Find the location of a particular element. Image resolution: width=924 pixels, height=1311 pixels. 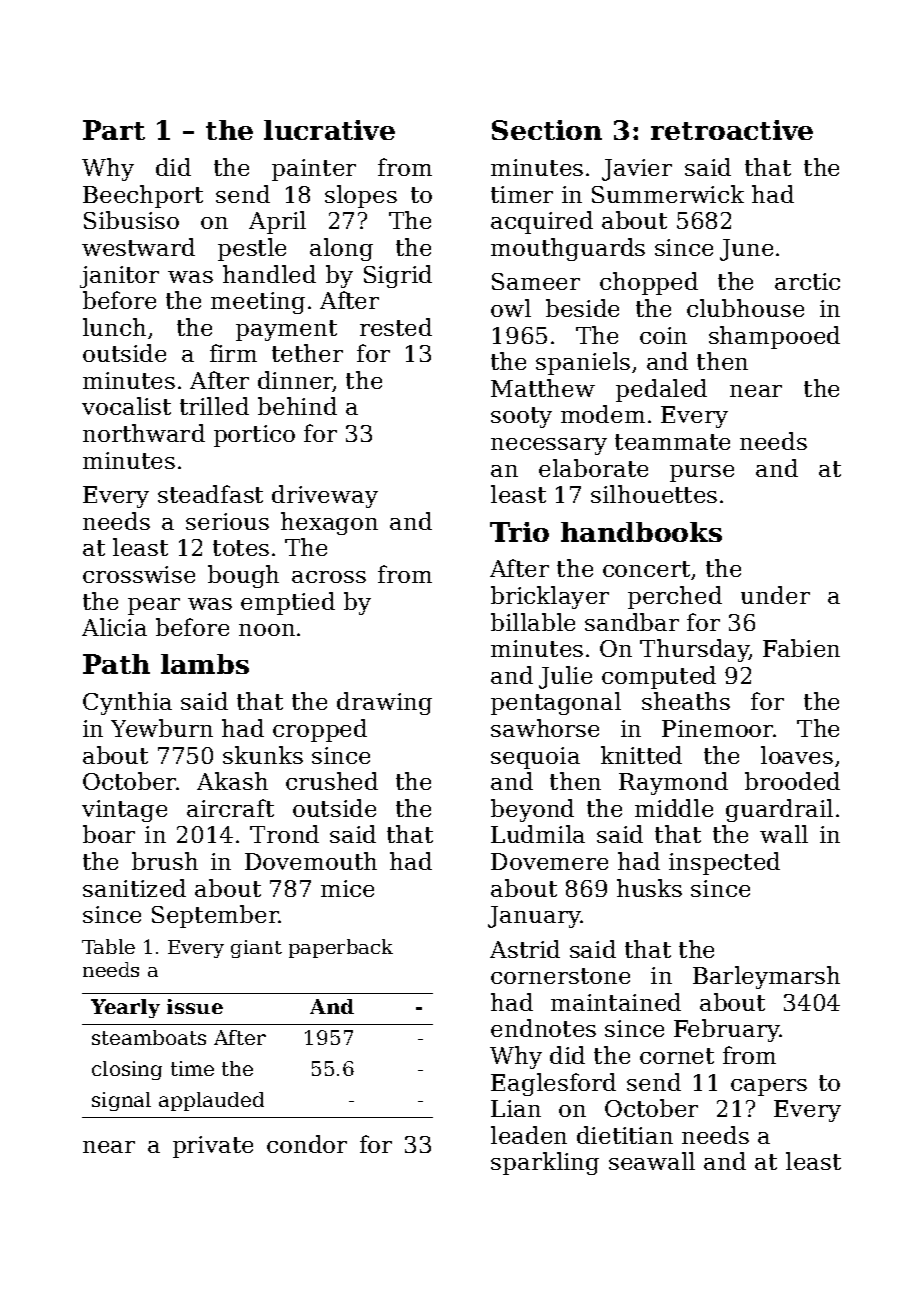

Trio is located at coordinates (519, 532).
